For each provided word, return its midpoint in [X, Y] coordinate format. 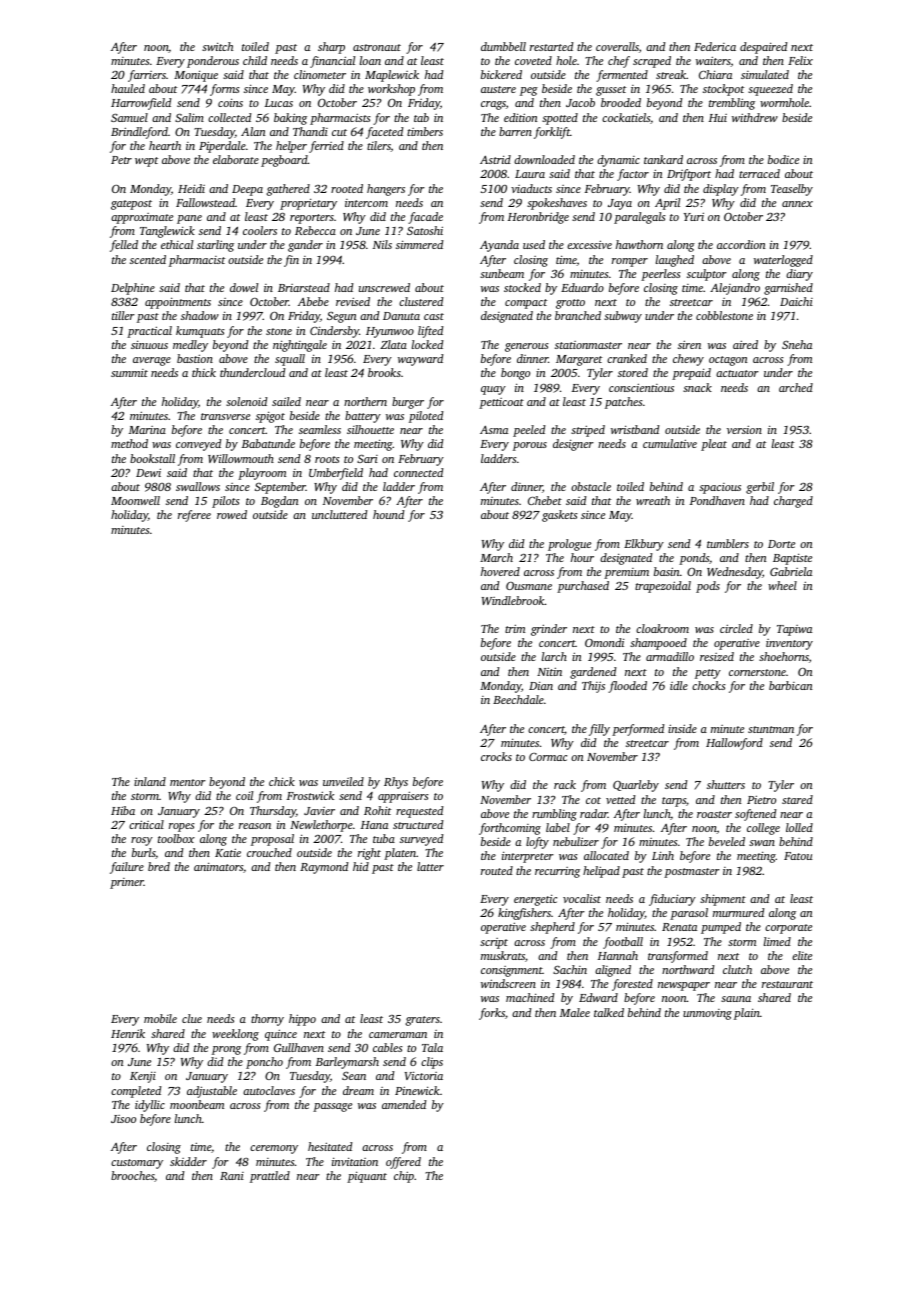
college [763, 829]
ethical [177, 244]
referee [194, 516]
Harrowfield [141, 104]
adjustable [212, 1092]
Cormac [548, 757]
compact [526, 304]
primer [127, 883]
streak [671, 74]
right [369, 854]
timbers [425, 131]
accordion [741, 244]
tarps [674, 802]
